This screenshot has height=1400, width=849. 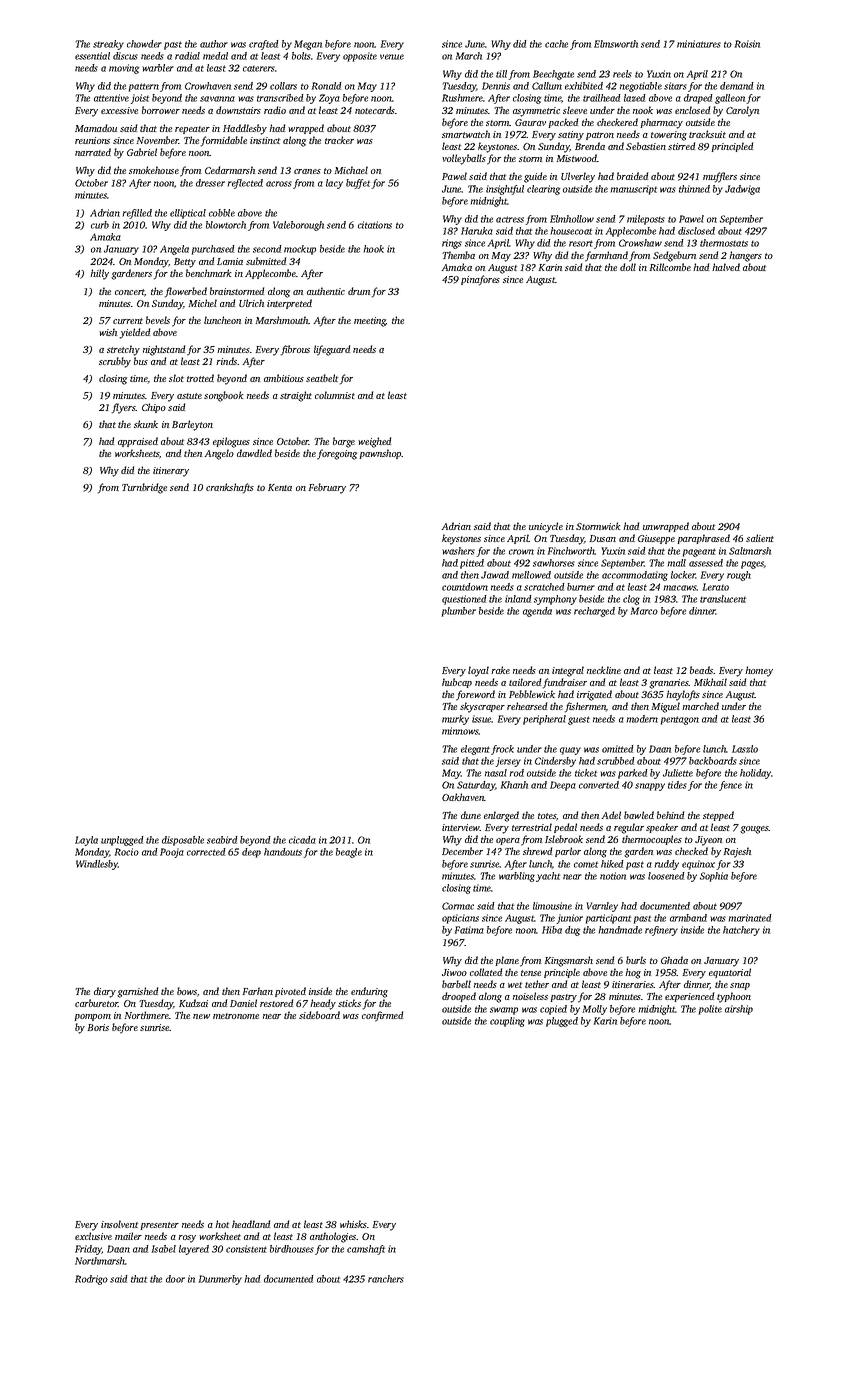 I want to click on homey, so click(x=759, y=671).
